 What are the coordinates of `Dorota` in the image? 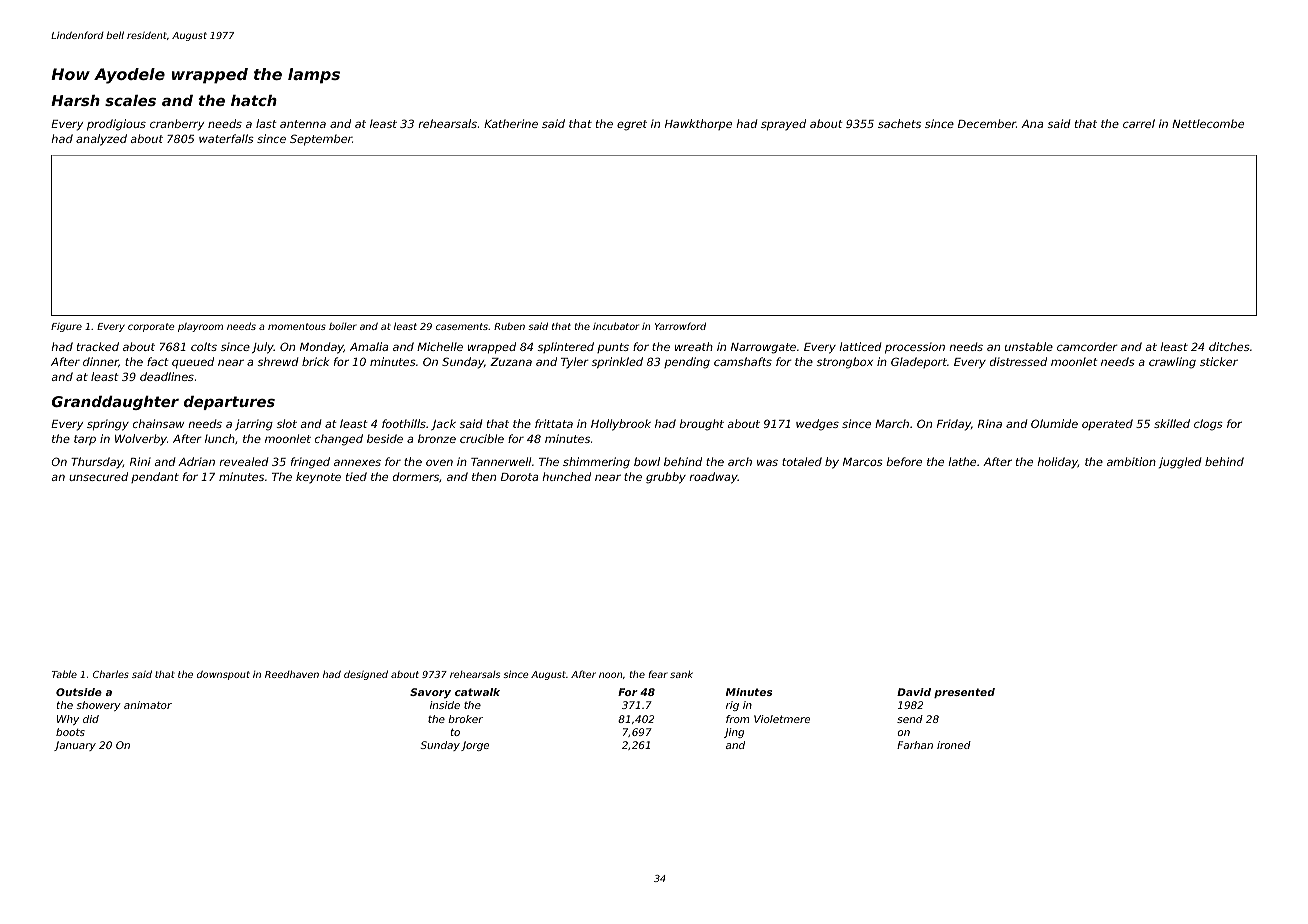 It's located at (519, 477).
